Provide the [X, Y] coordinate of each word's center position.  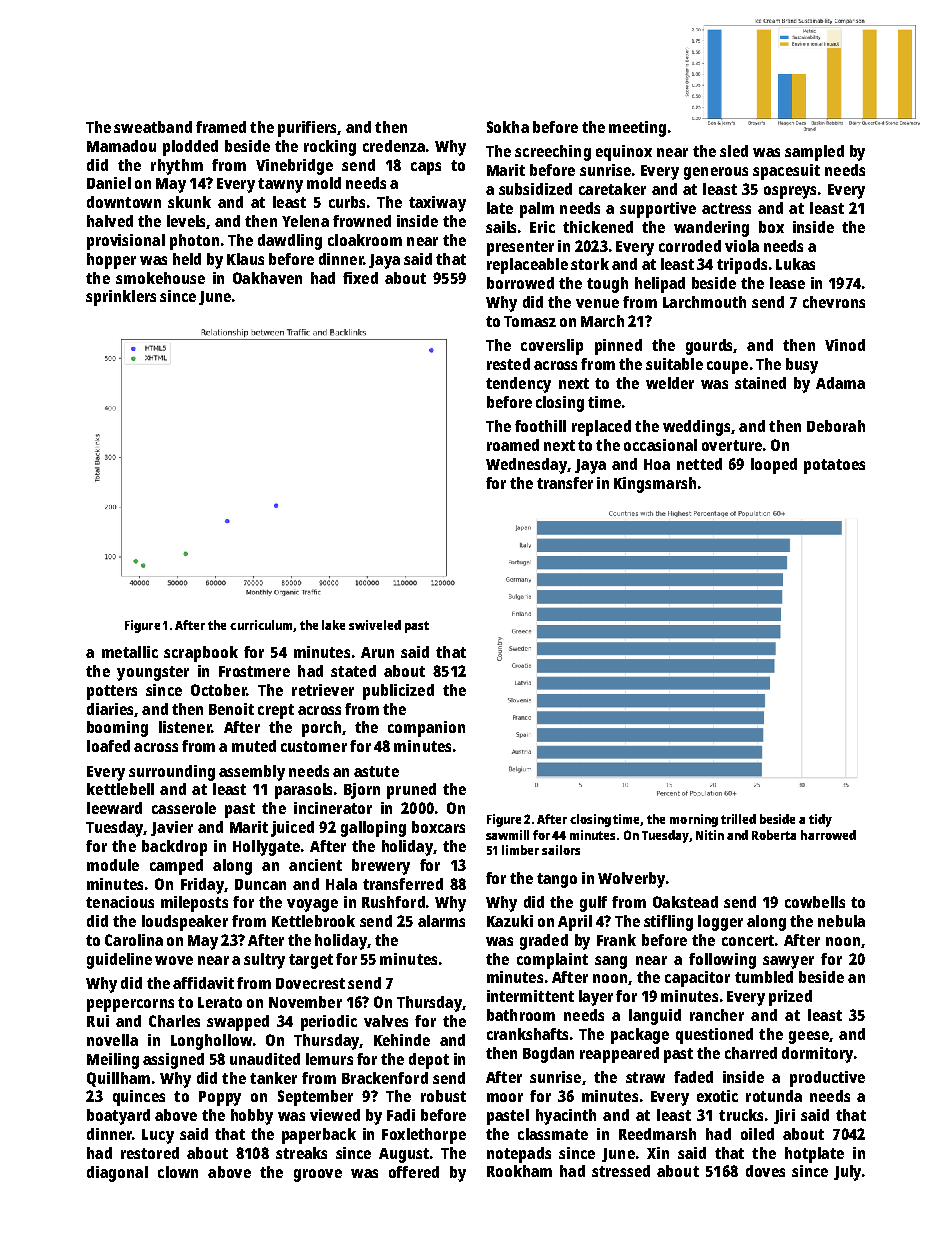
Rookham [519, 1171]
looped [774, 466]
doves [765, 1171]
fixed [360, 278]
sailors [561, 850]
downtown [124, 202]
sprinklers [121, 298]
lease [787, 283]
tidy [820, 820]
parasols [303, 791]
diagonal [117, 1174]
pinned [618, 347]
